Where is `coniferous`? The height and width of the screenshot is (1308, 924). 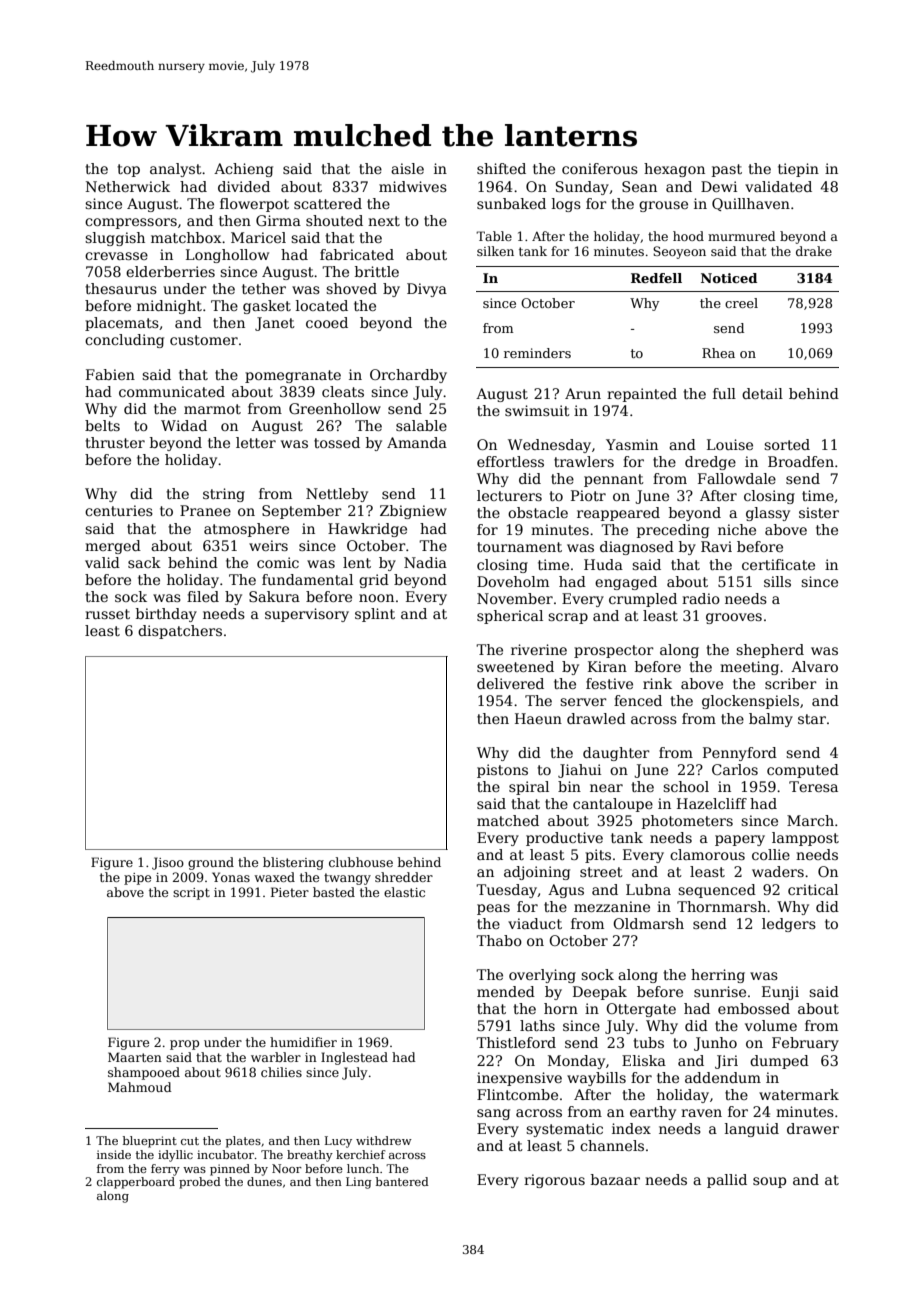
coniferous is located at coordinates (600, 168).
